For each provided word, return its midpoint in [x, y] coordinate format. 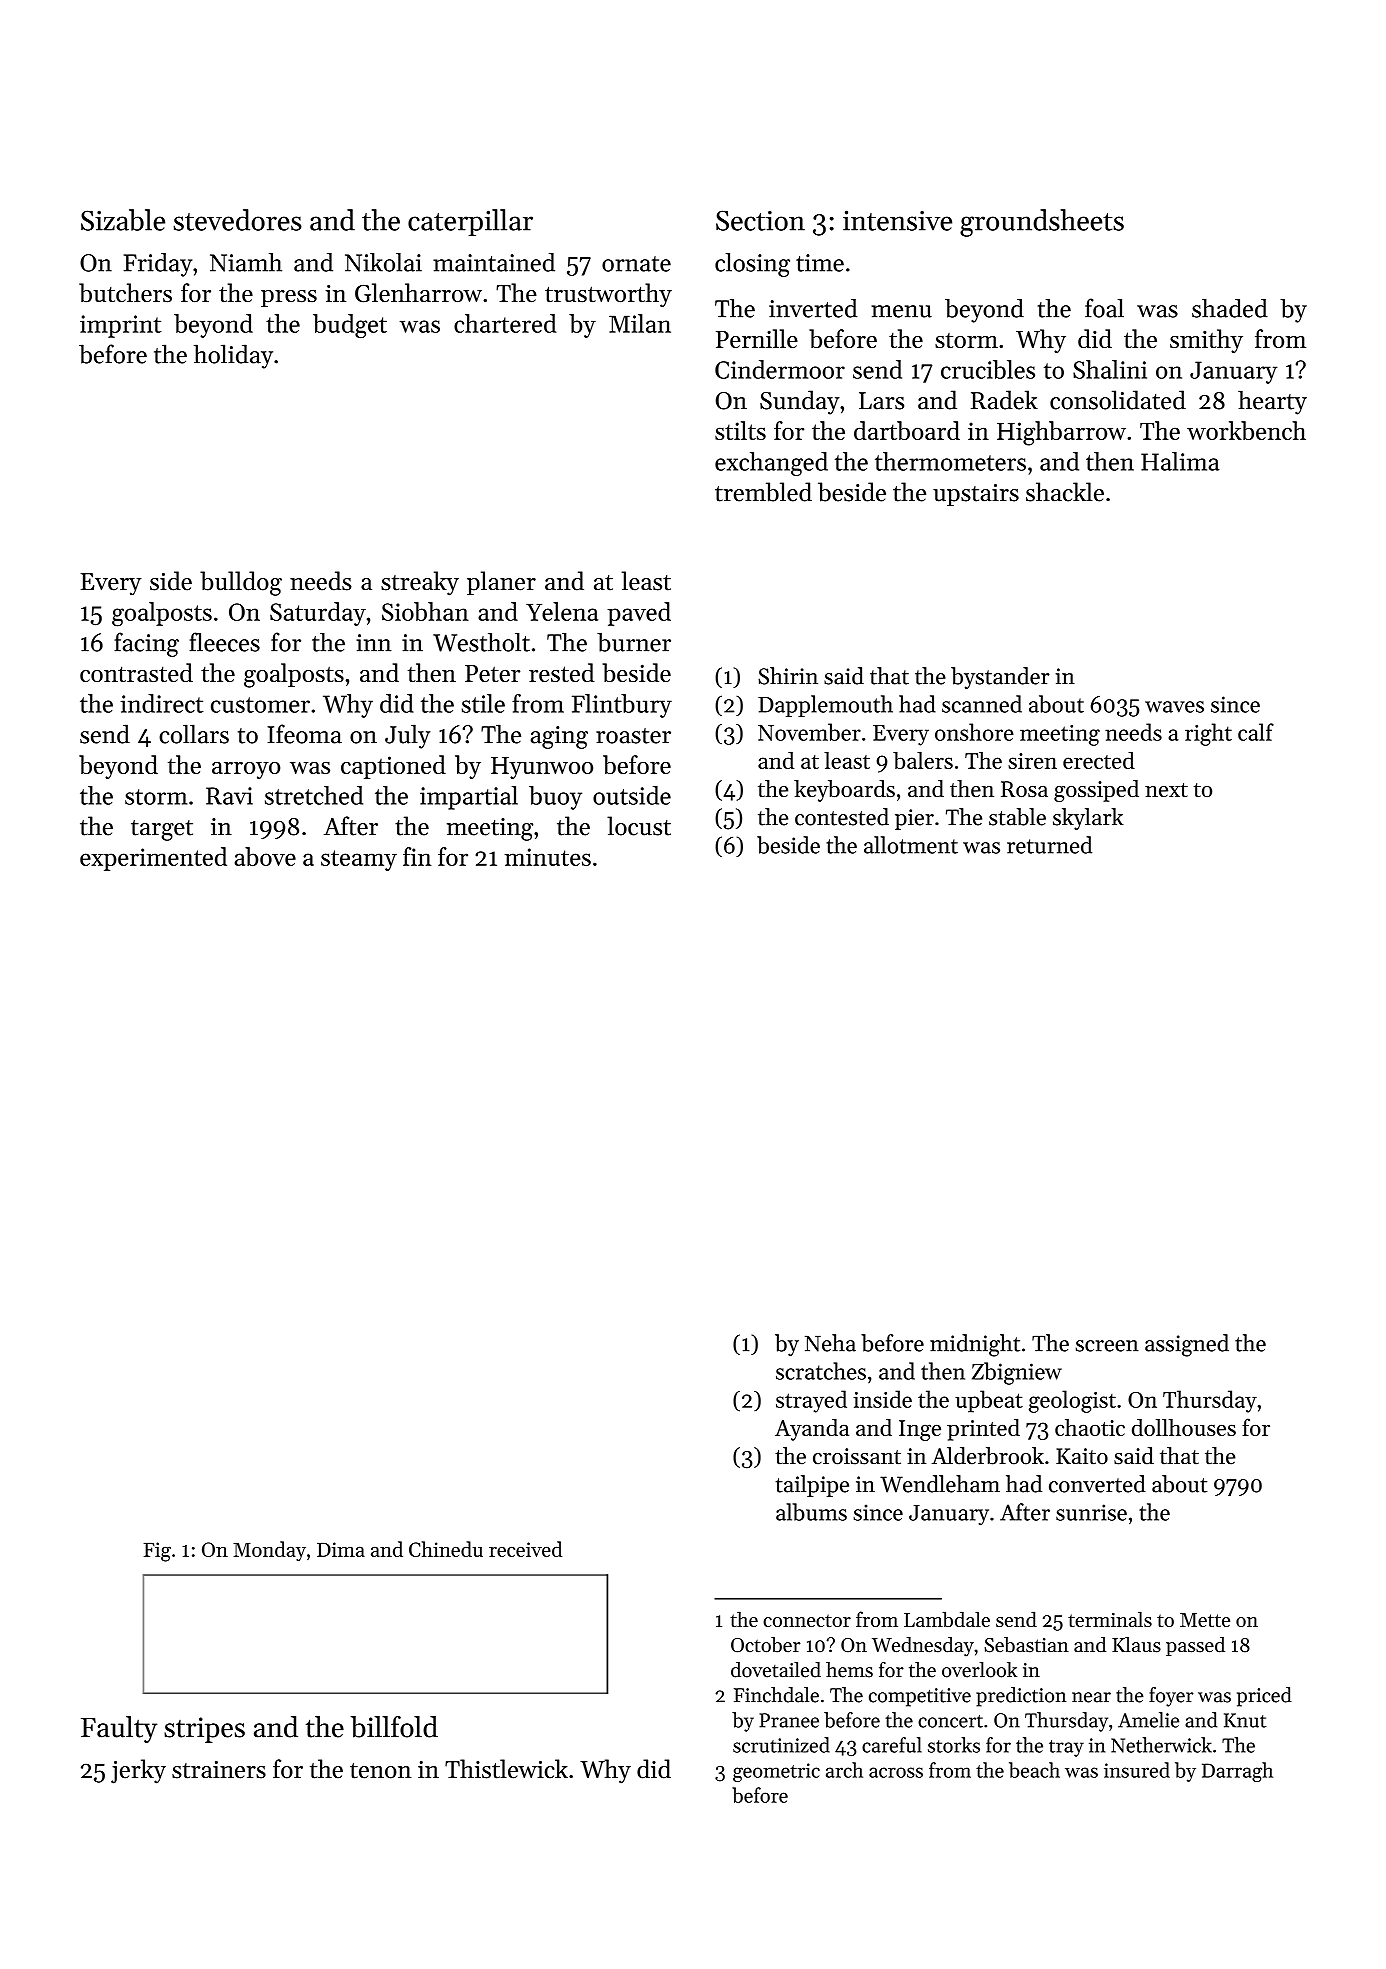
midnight [975, 1345]
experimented [153, 859]
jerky [138, 1771]
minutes [548, 857]
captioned [393, 767]
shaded [1230, 308]
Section [760, 220]
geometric [776, 1772]
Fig [157, 1552]
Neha [830, 1343]
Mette [1205, 1620]
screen [1107, 1346]
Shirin [788, 676]
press [289, 298]
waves [1174, 707]
